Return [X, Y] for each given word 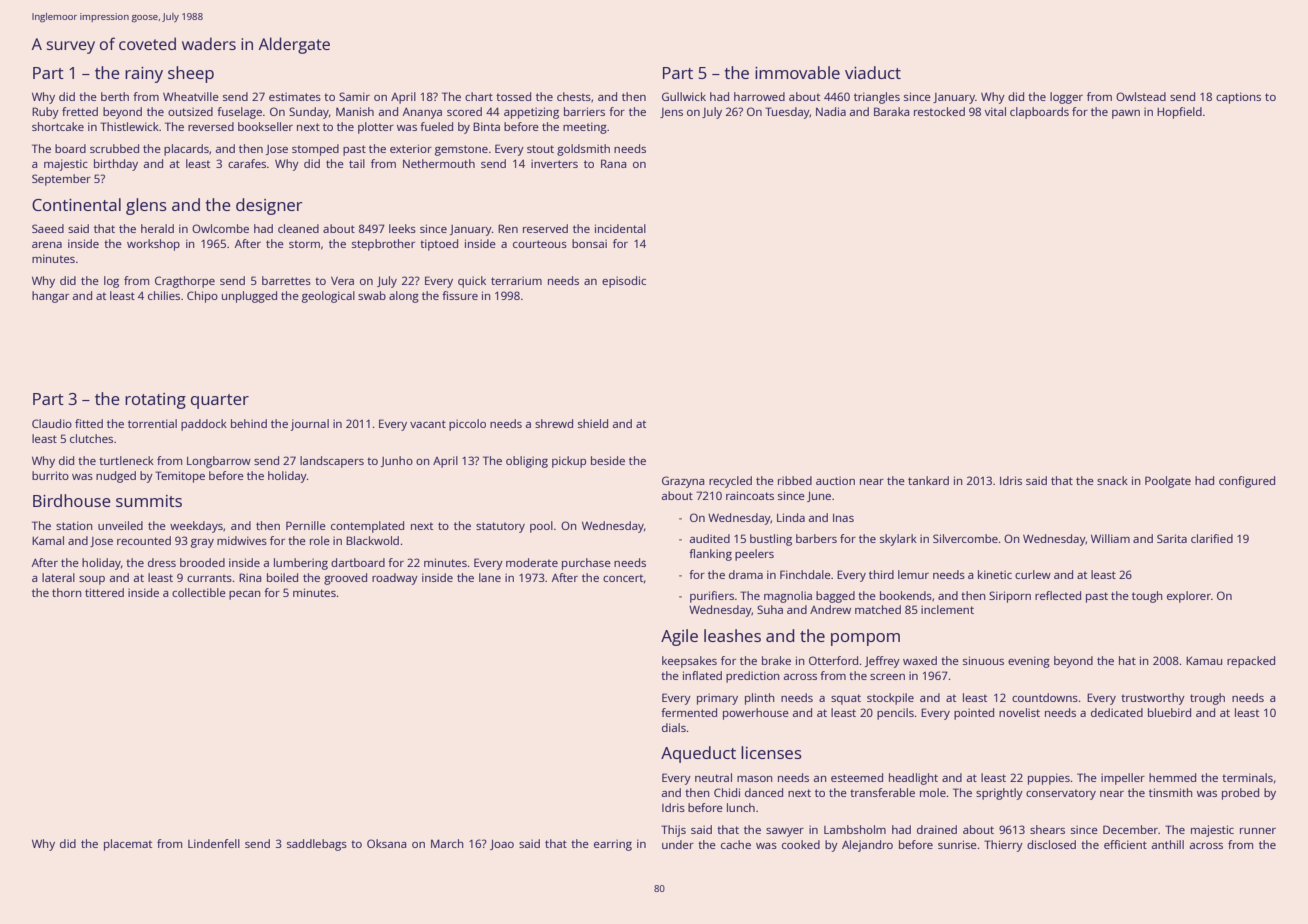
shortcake [58, 126]
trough [1207, 699]
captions [1238, 98]
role [320, 540]
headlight [913, 779]
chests [574, 96]
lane [490, 577]
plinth [759, 699]
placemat [128, 845]
